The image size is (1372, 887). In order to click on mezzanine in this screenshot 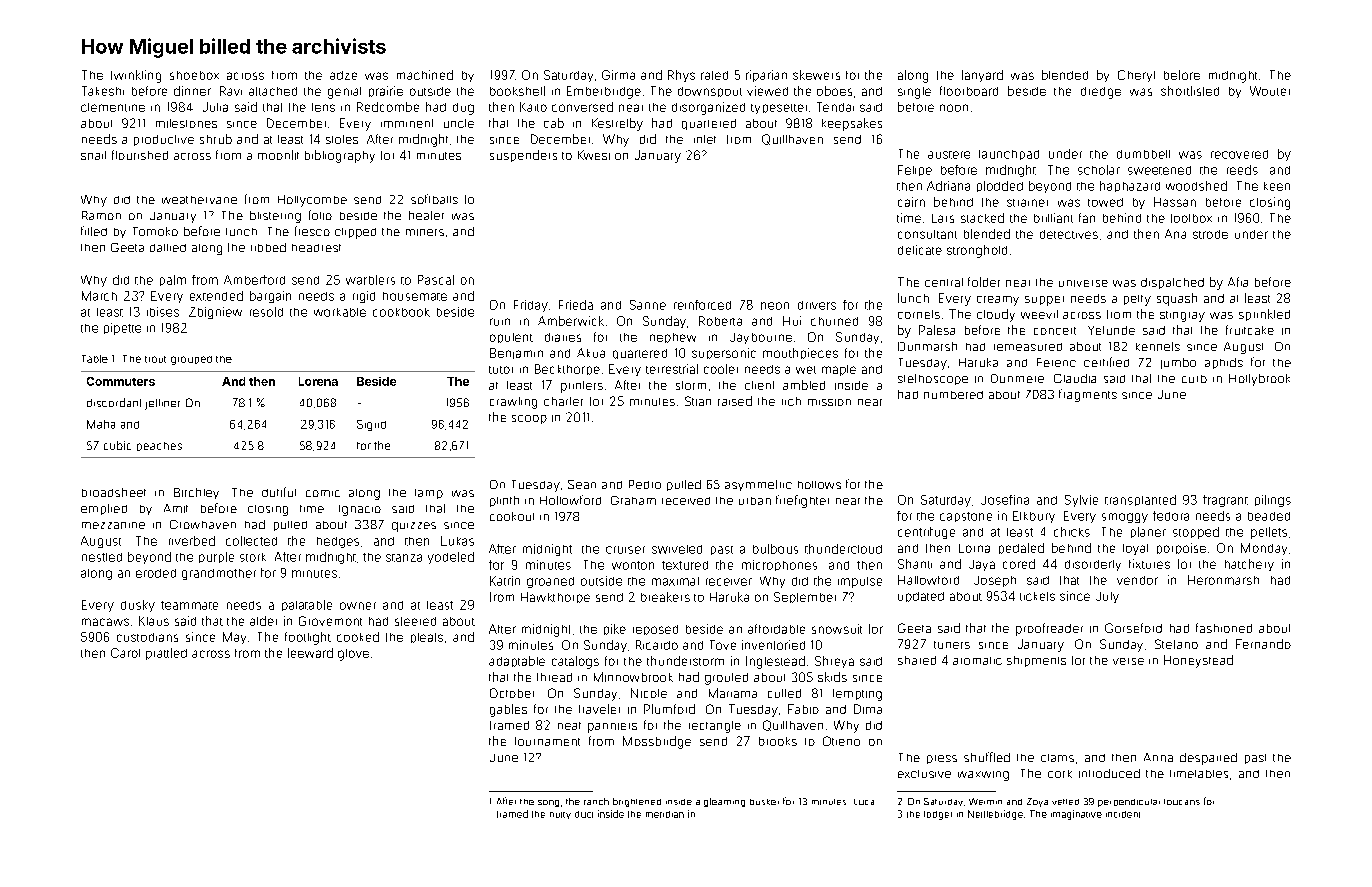, I will do `click(113, 525)`.
